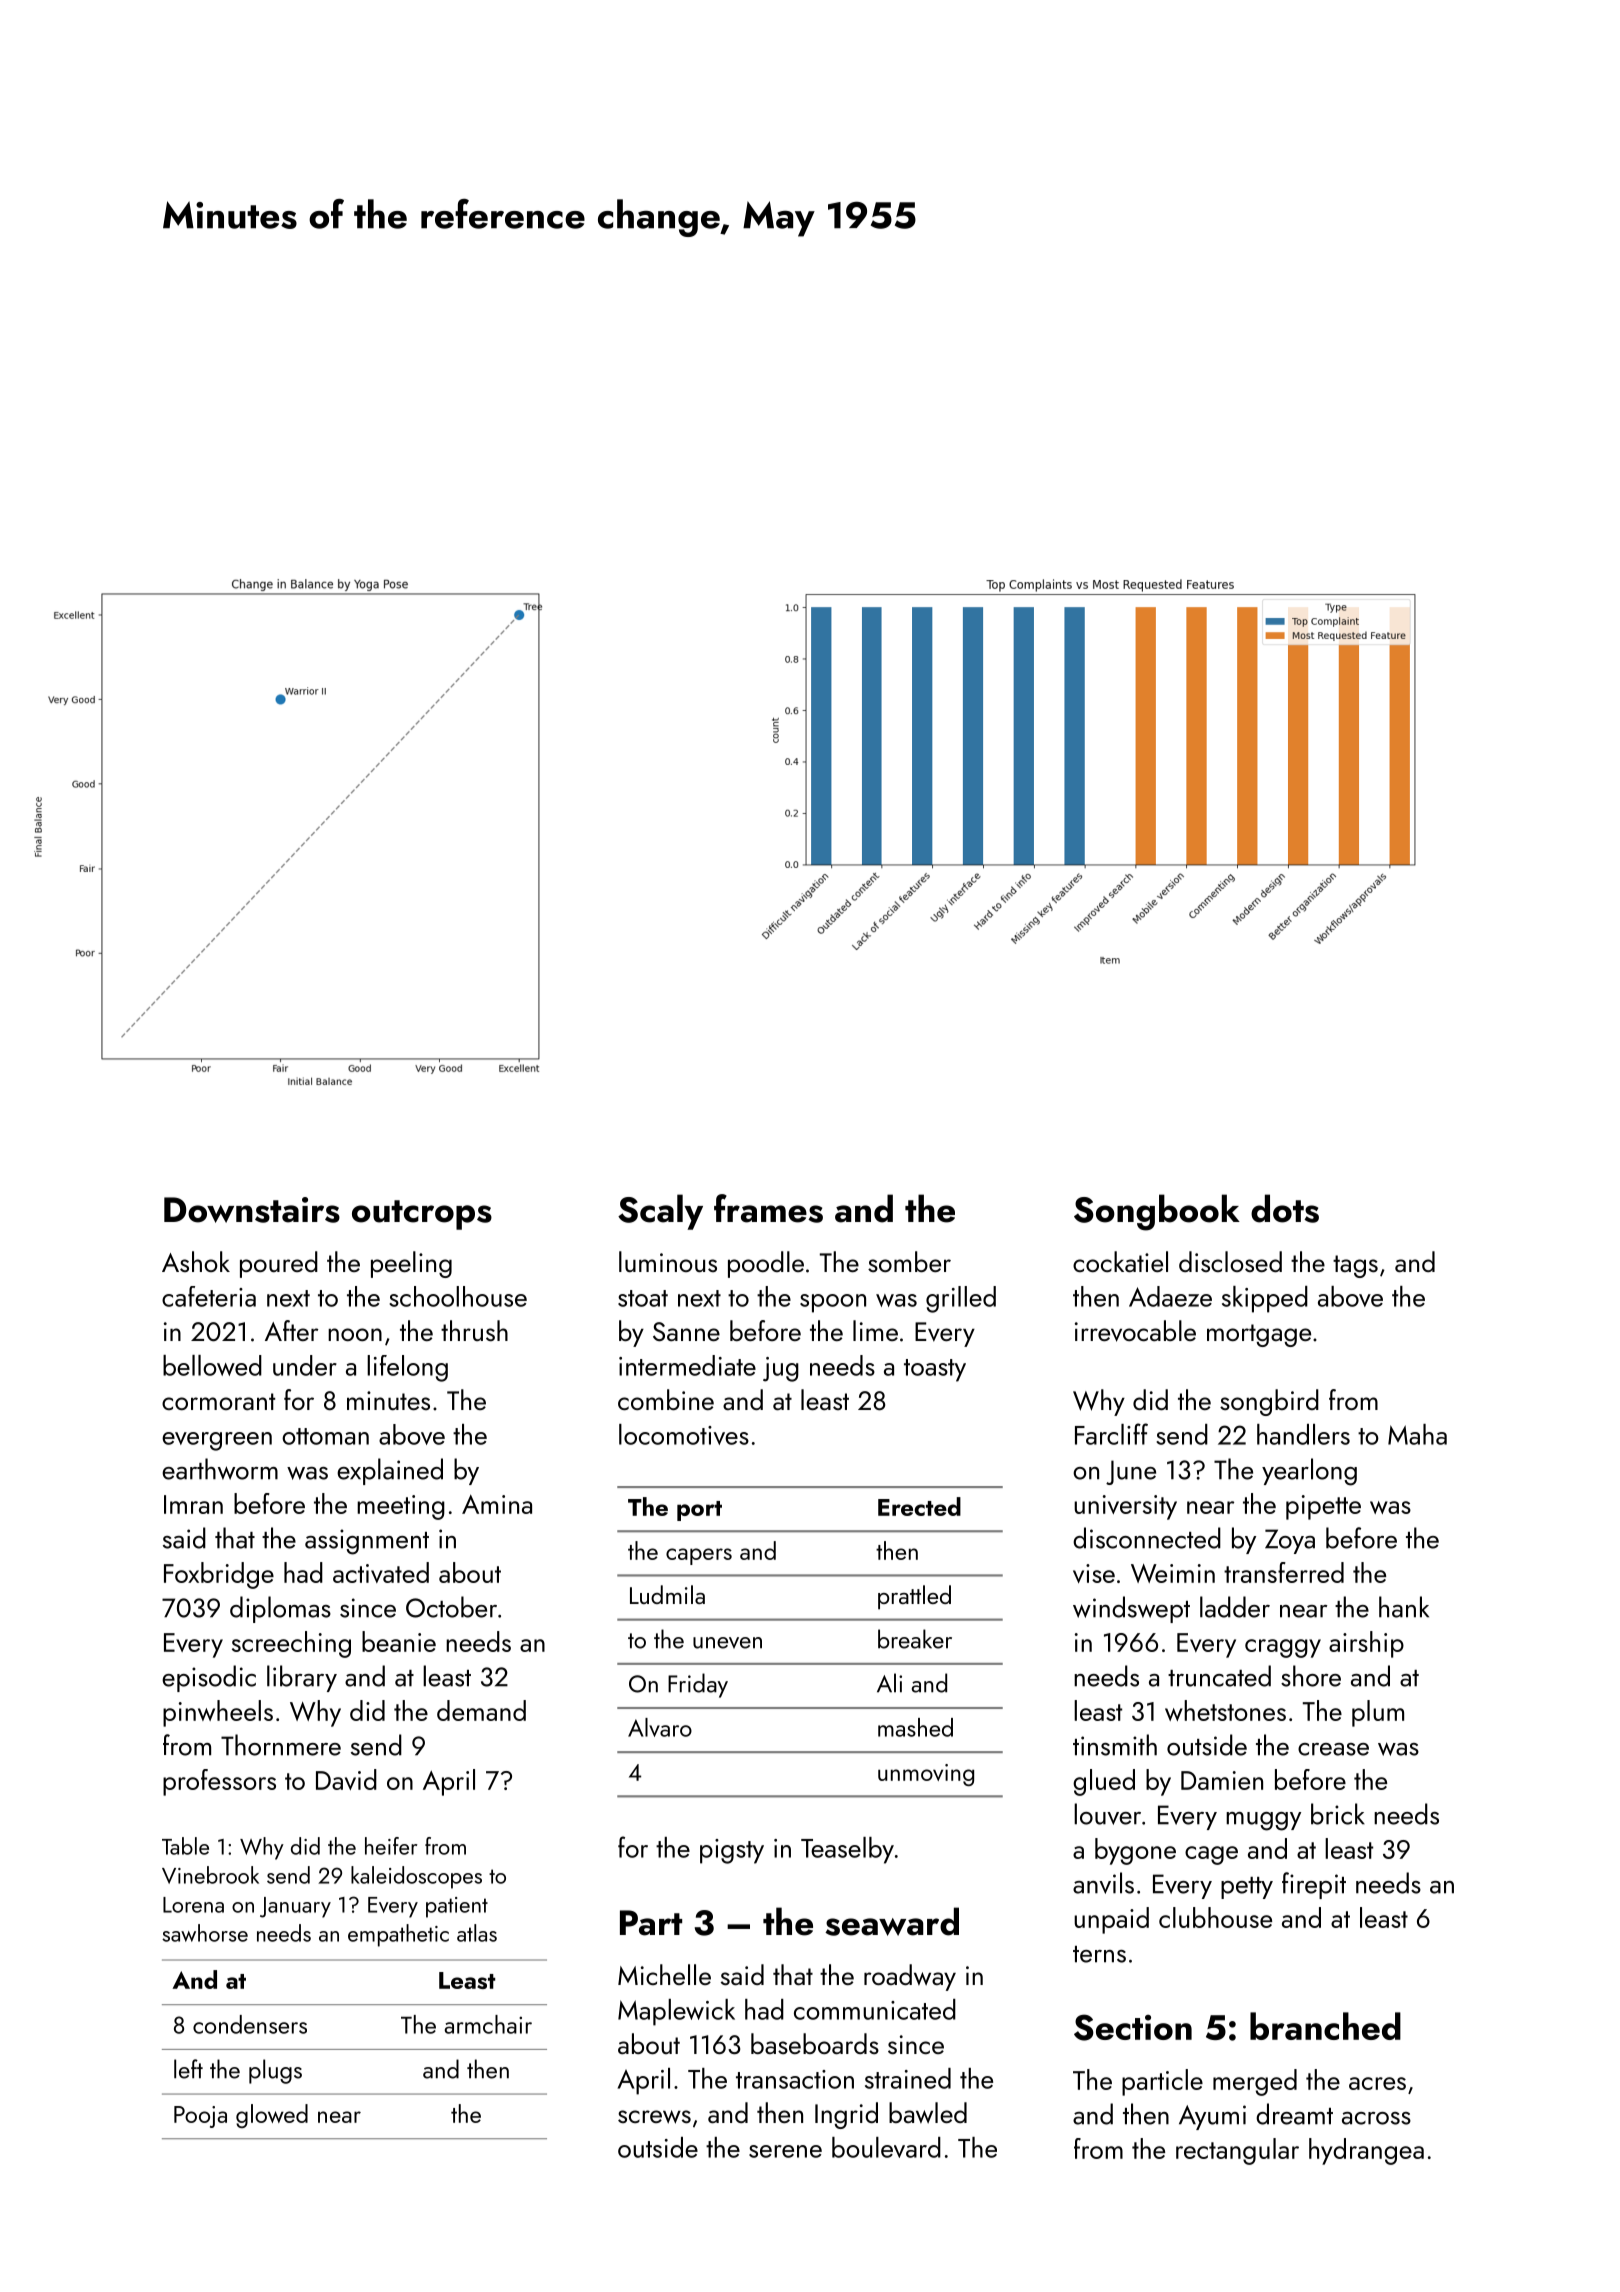 The image size is (1620, 2292). I want to click on glowed, so click(272, 2116).
